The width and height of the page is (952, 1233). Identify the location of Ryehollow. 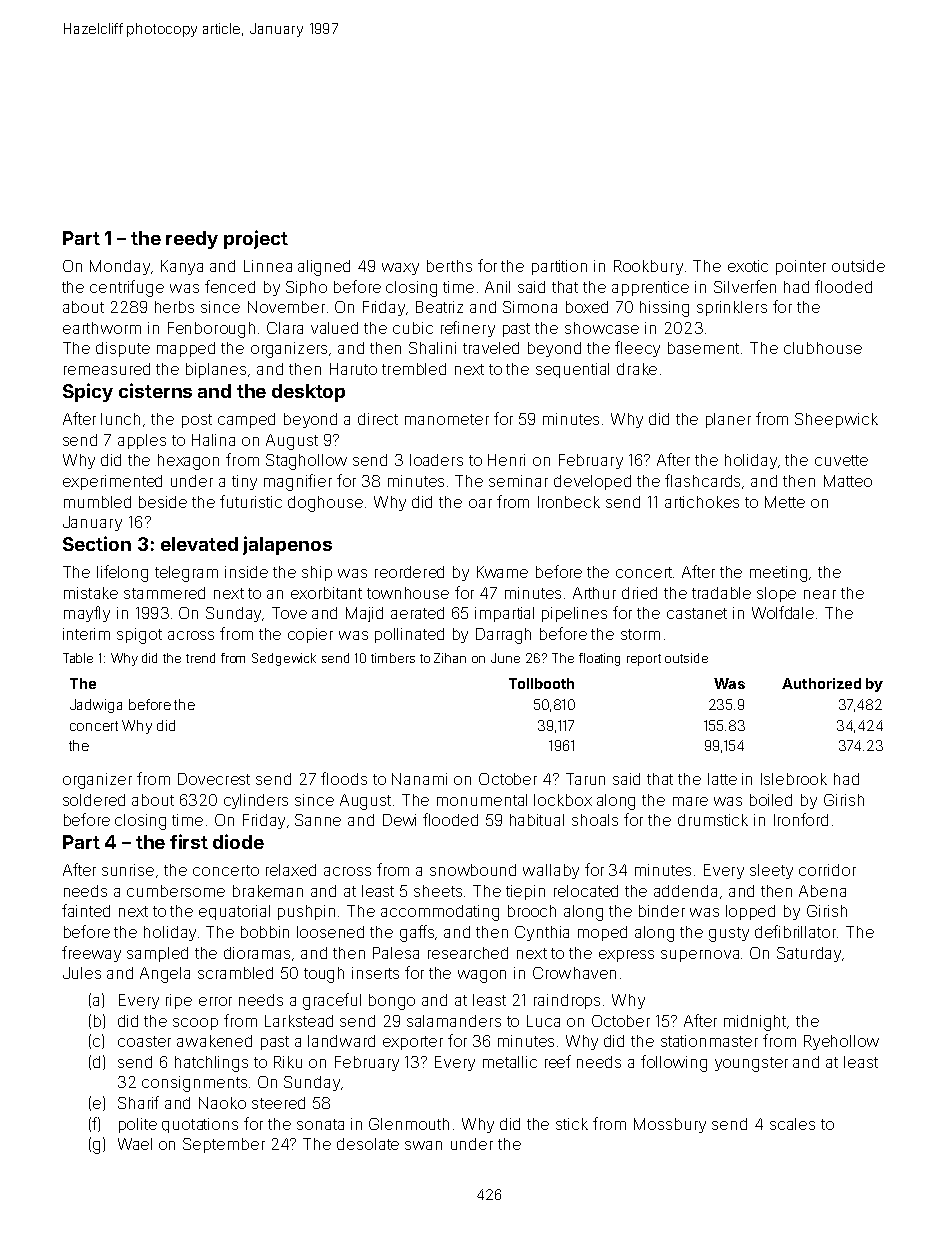
(841, 1042).
